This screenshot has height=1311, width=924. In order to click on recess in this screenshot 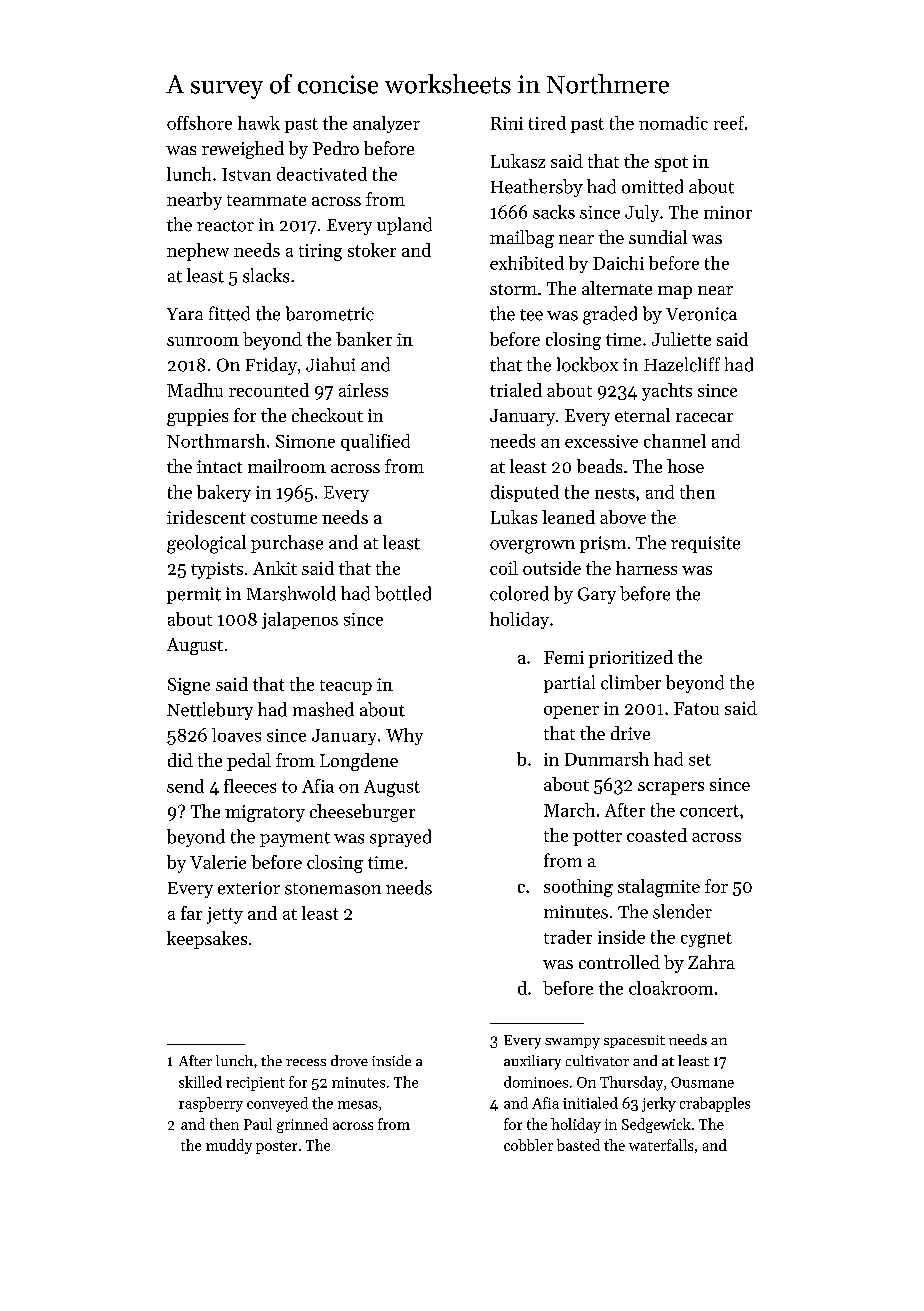, I will do `click(306, 1062)`.
